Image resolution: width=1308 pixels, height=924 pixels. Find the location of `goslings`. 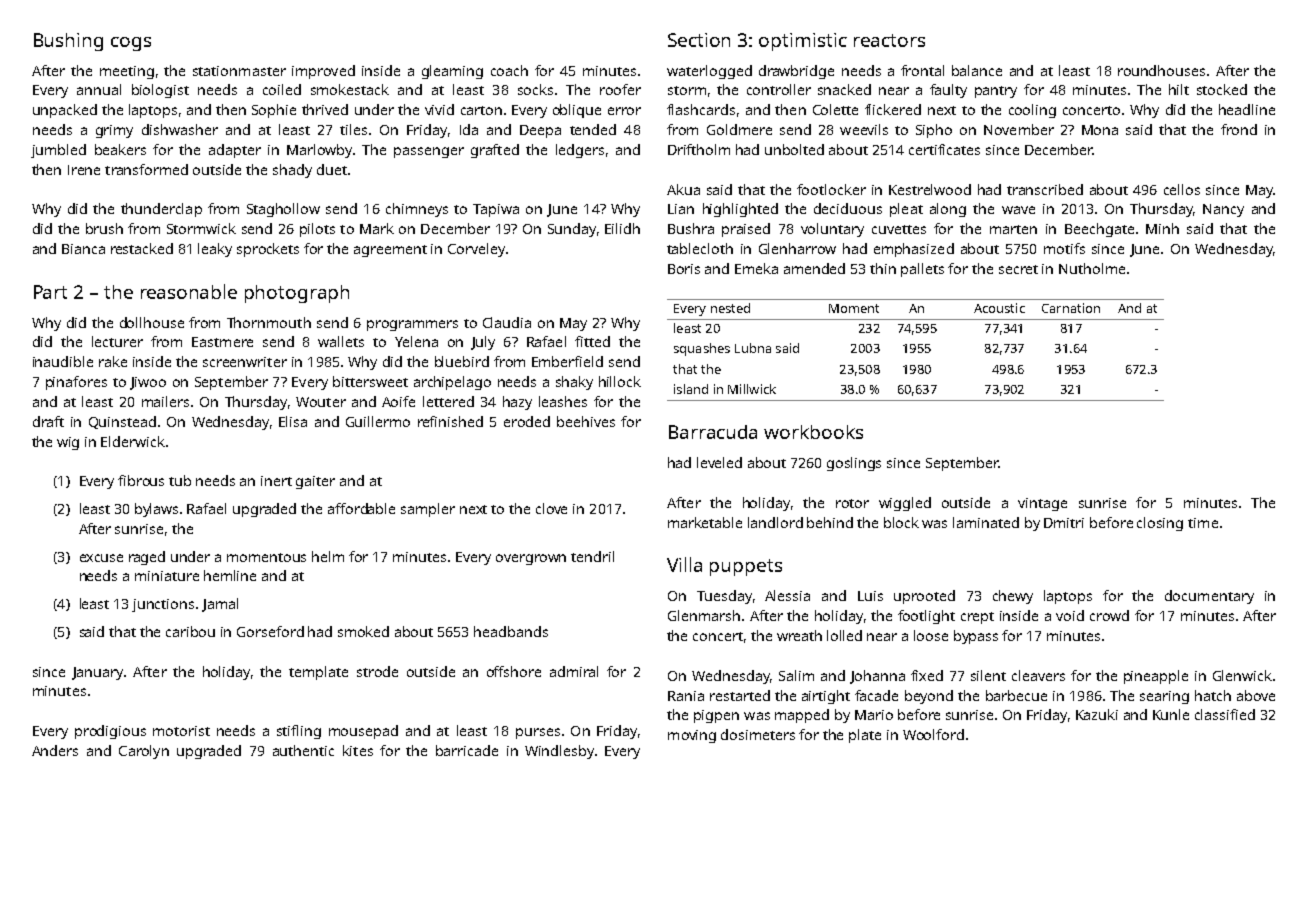

goslings is located at coordinates (854, 464).
